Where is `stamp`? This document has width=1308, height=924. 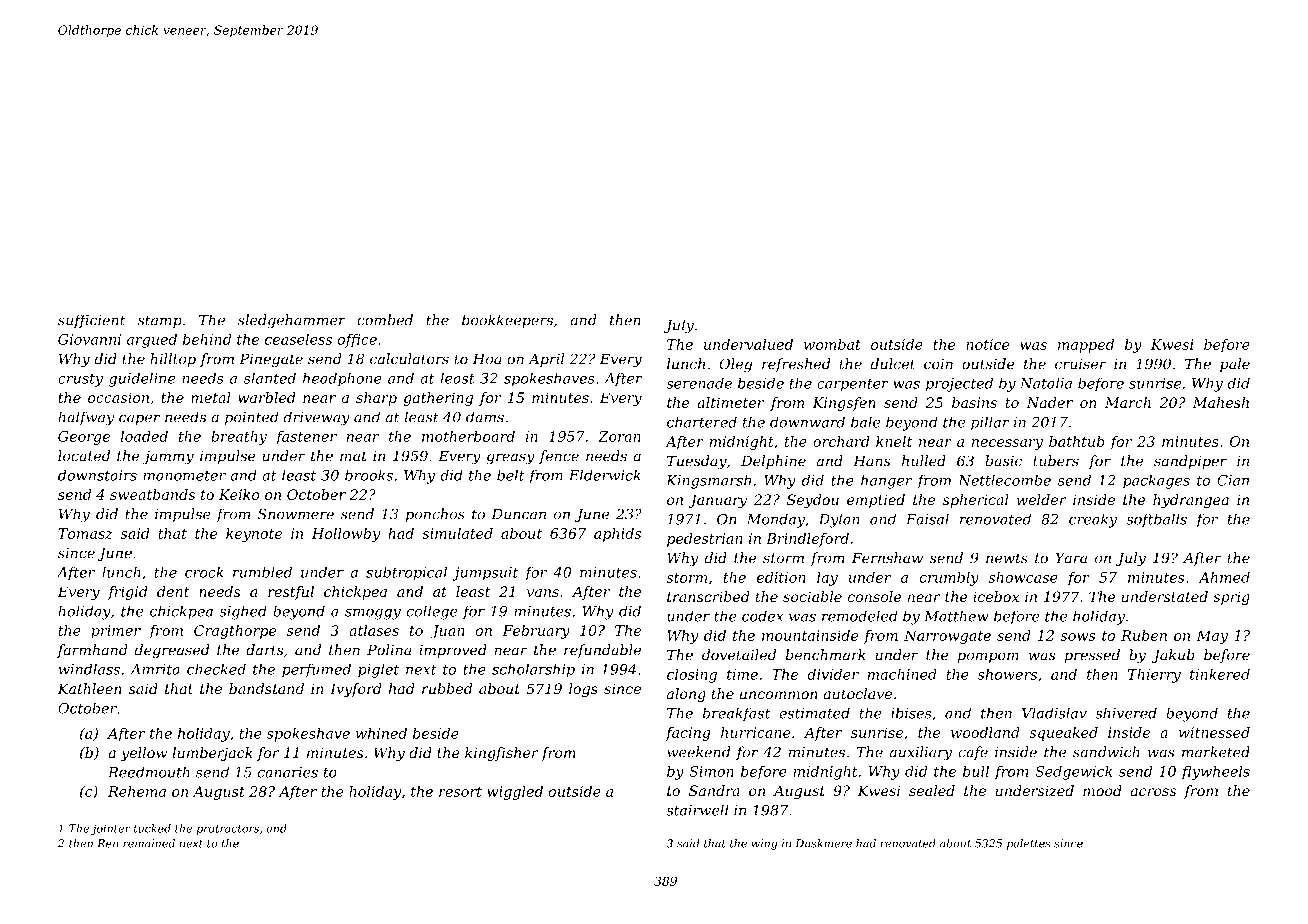
stamp is located at coordinates (160, 321).
